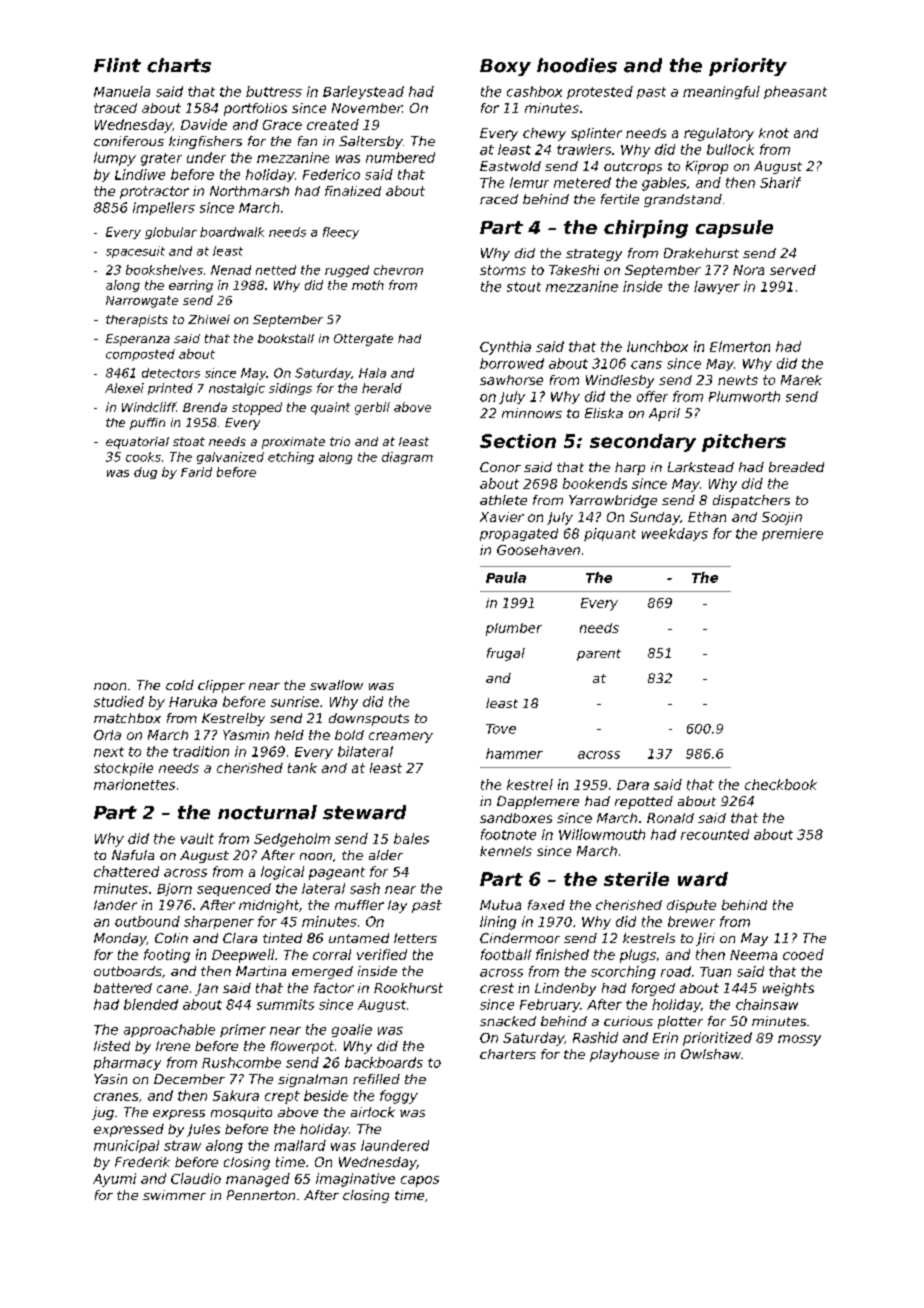 The image size is (924, 1308). I want to click on marionettes, so click(134, 784).
